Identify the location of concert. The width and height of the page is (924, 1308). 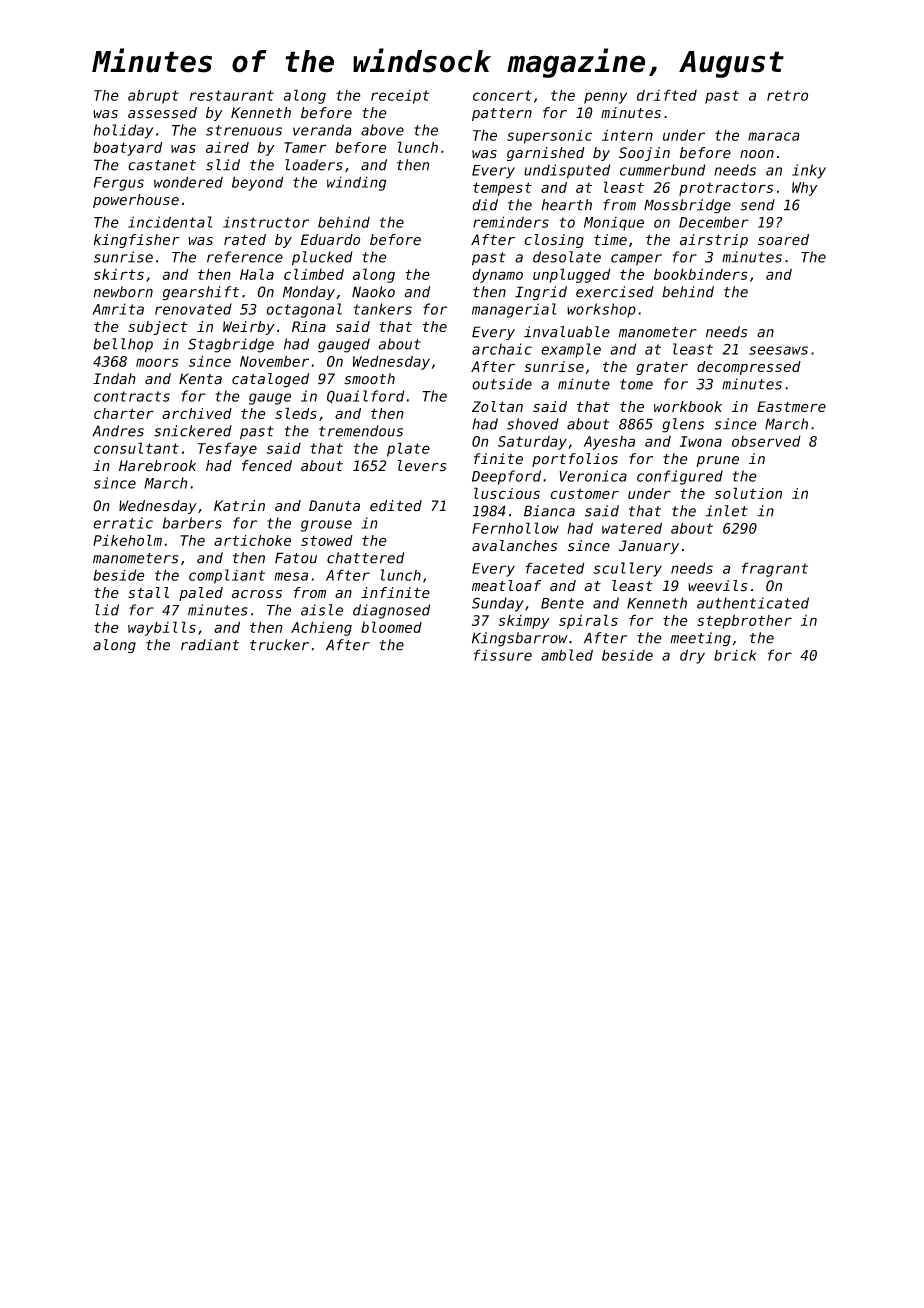
(502, 95).
